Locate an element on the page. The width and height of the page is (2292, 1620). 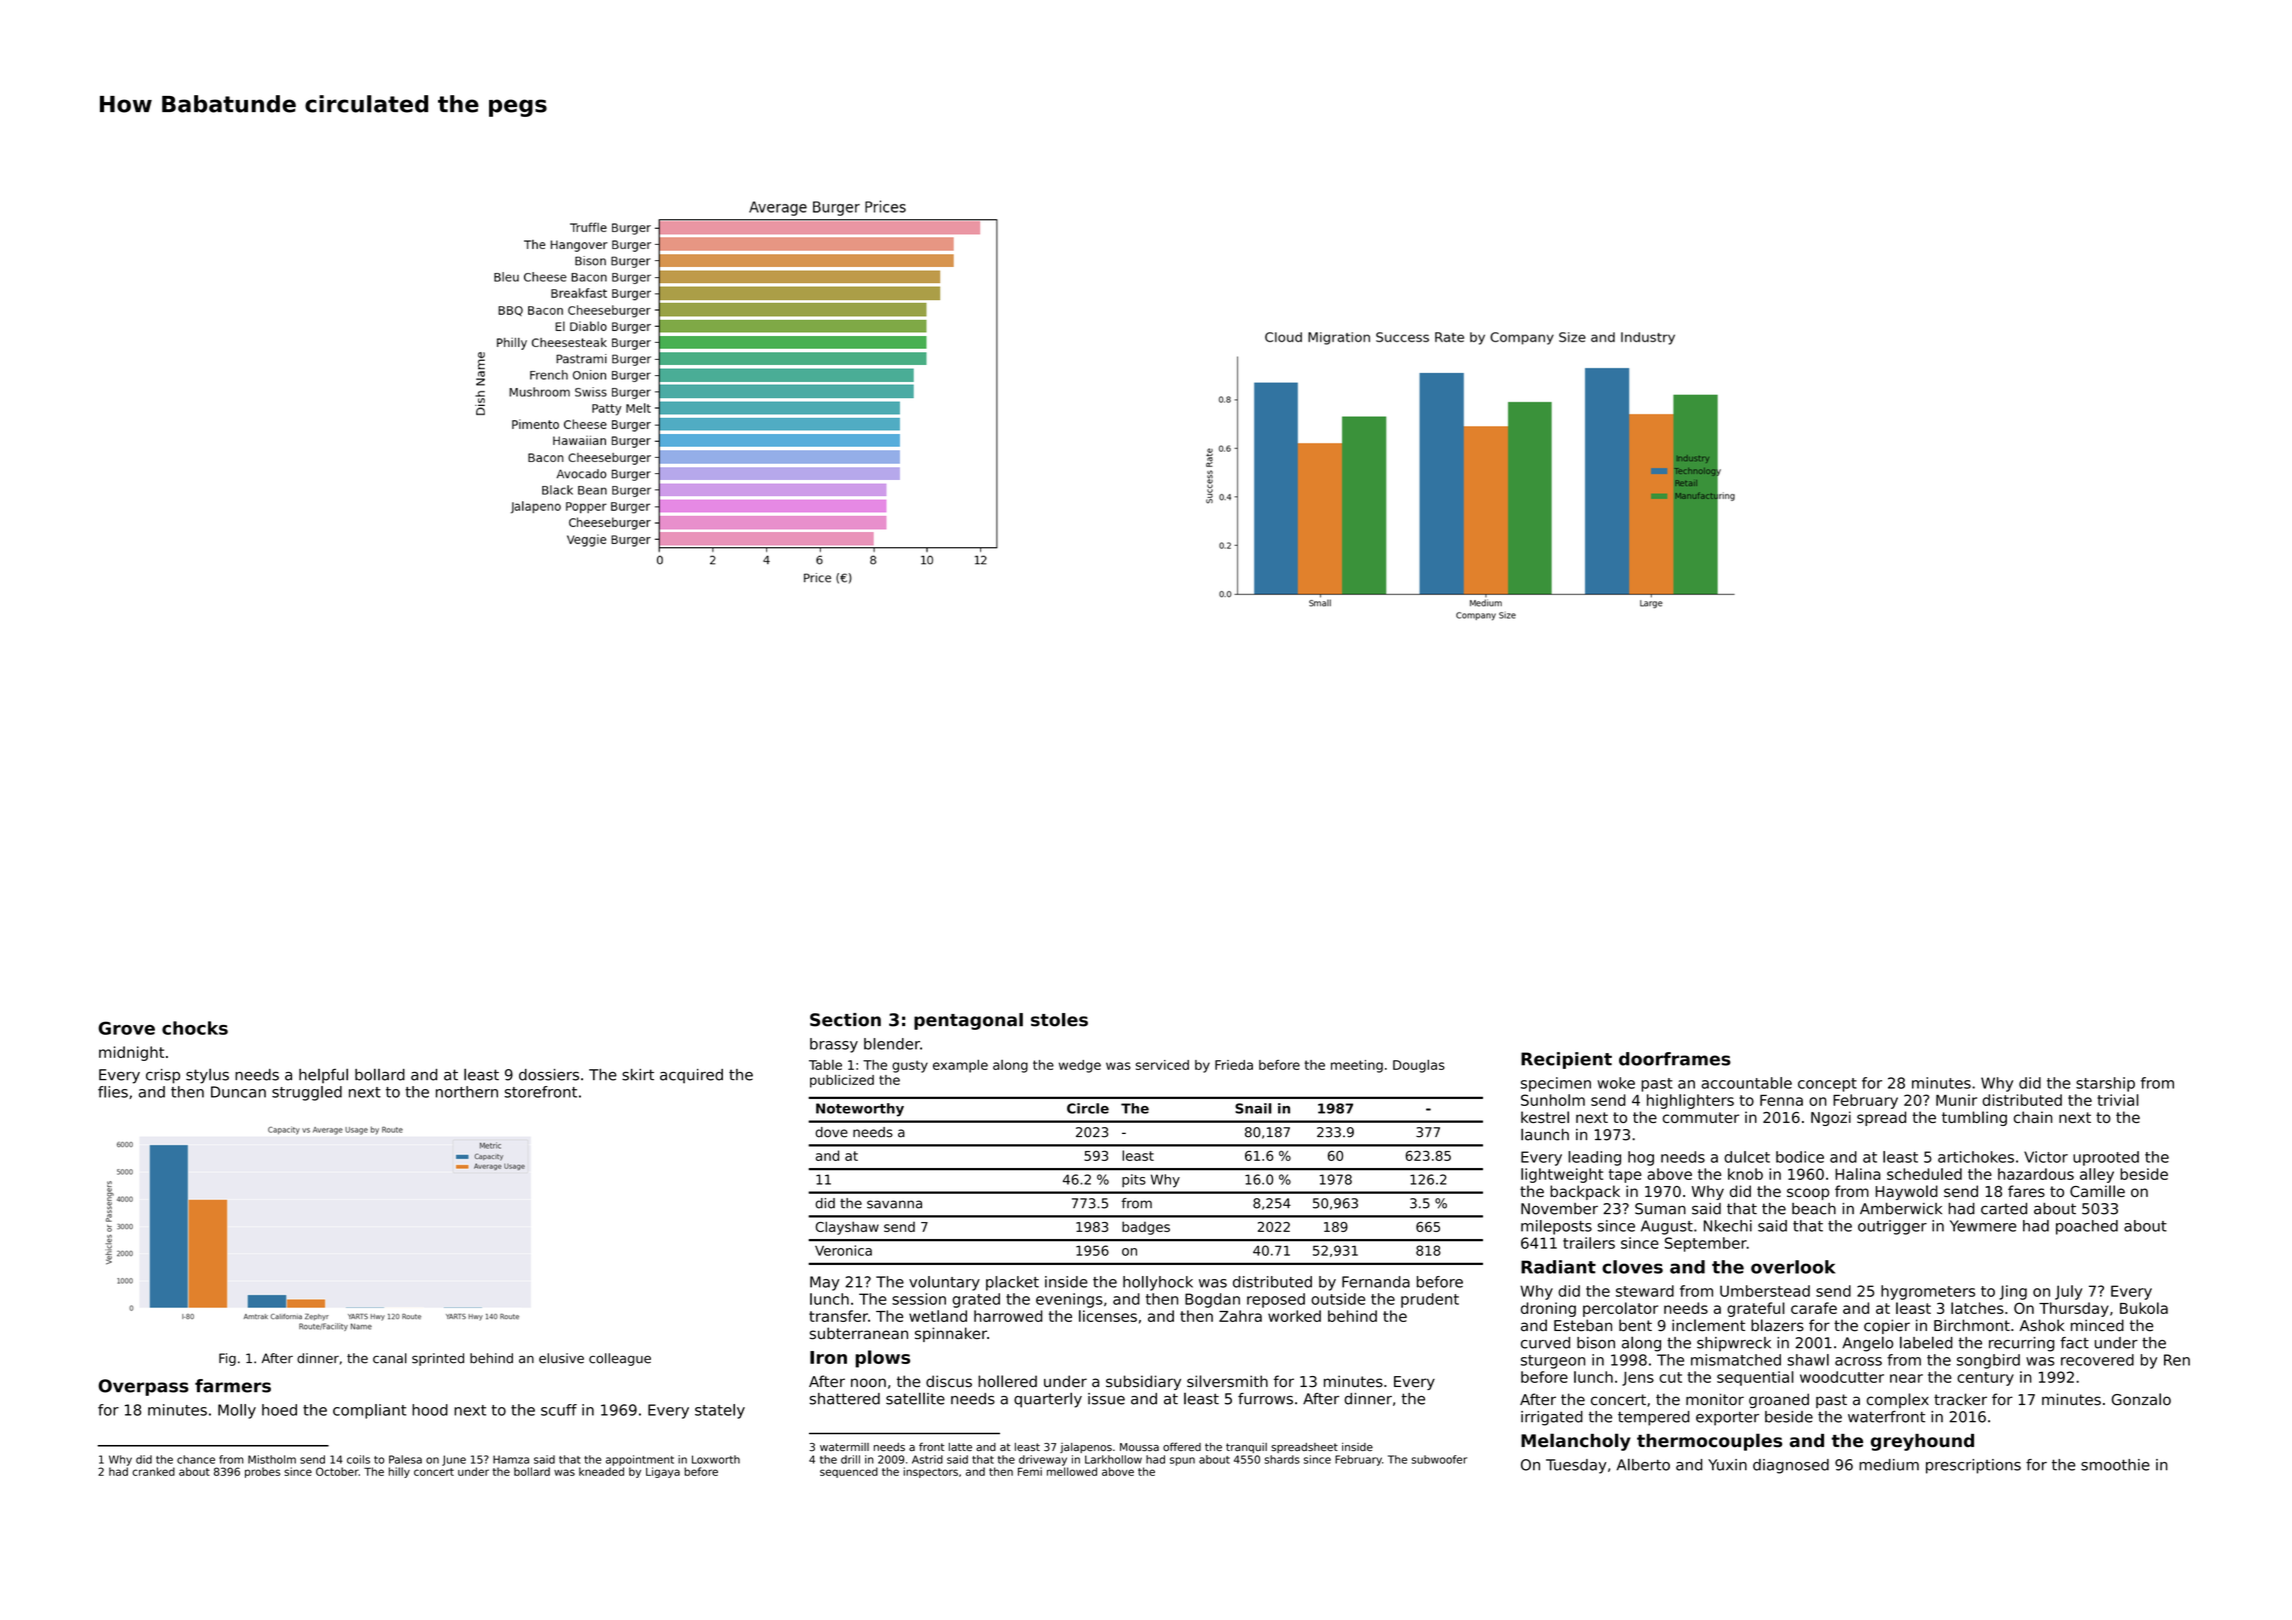
droning is located at coordinates (1548, 1309).
